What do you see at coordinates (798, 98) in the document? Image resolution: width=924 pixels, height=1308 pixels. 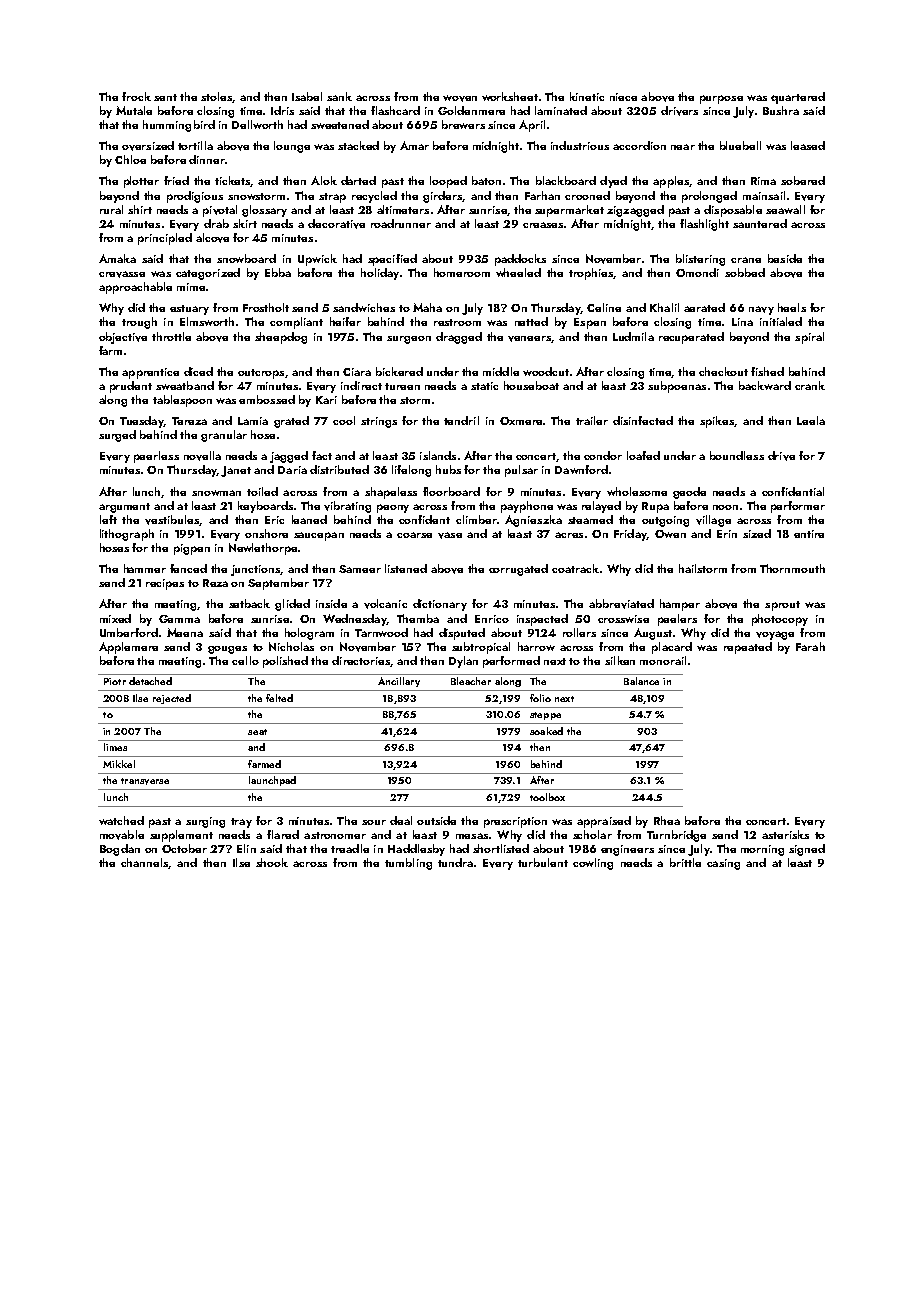 I see `quartered` at bounding box center [798, 98].
